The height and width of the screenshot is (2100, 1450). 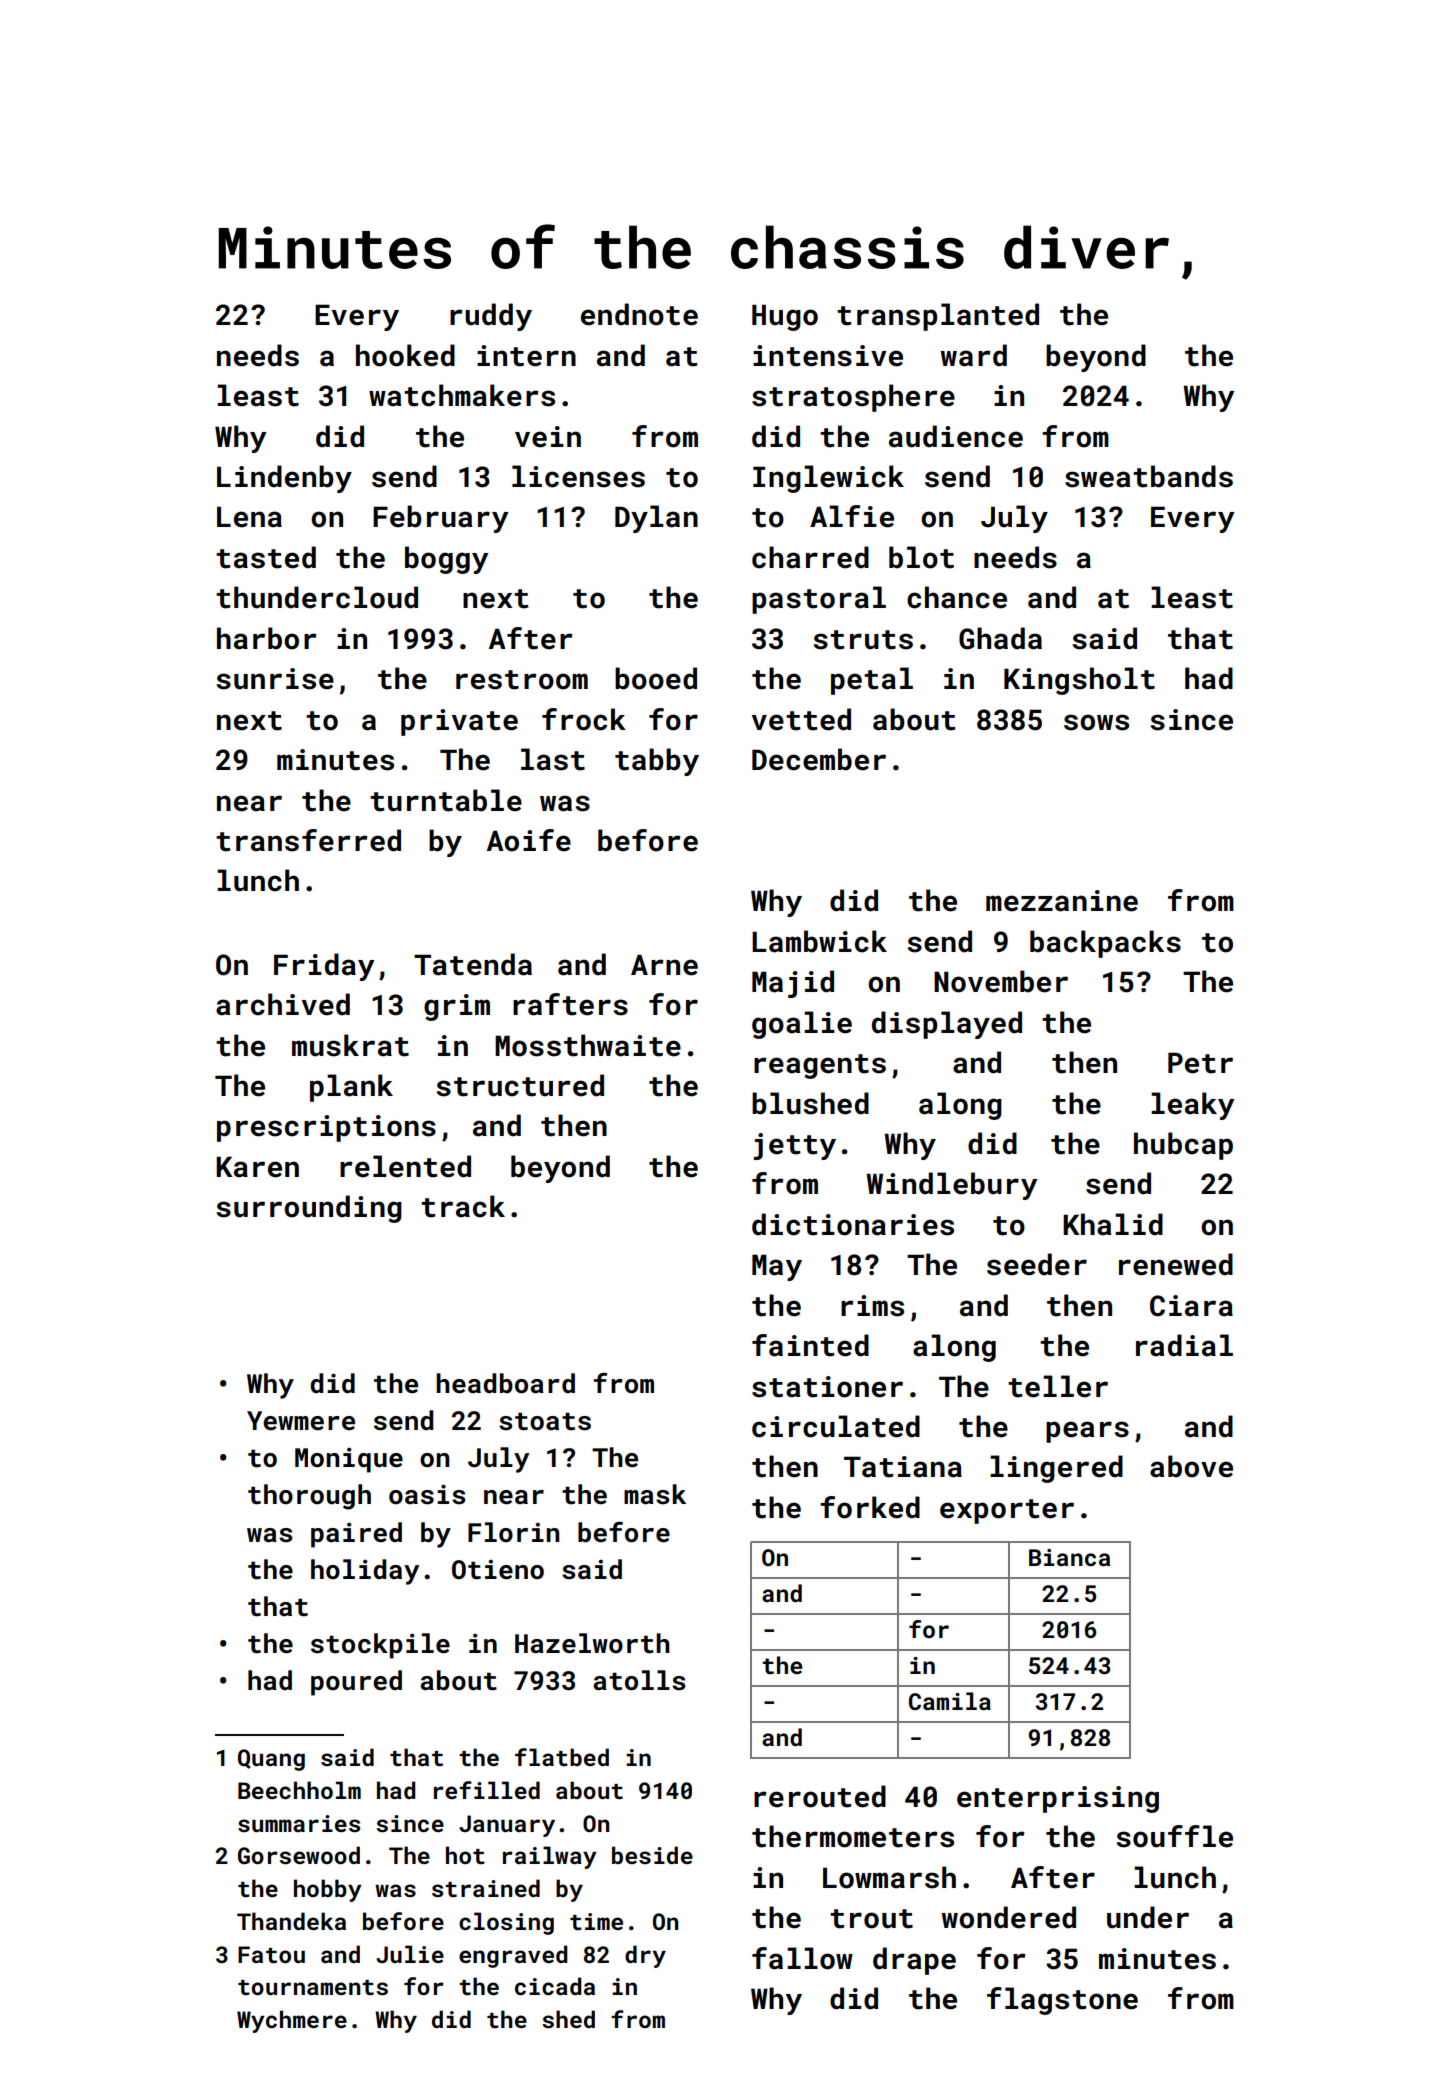 I want to click on Windlebury, so click(x=952, y=1186).
